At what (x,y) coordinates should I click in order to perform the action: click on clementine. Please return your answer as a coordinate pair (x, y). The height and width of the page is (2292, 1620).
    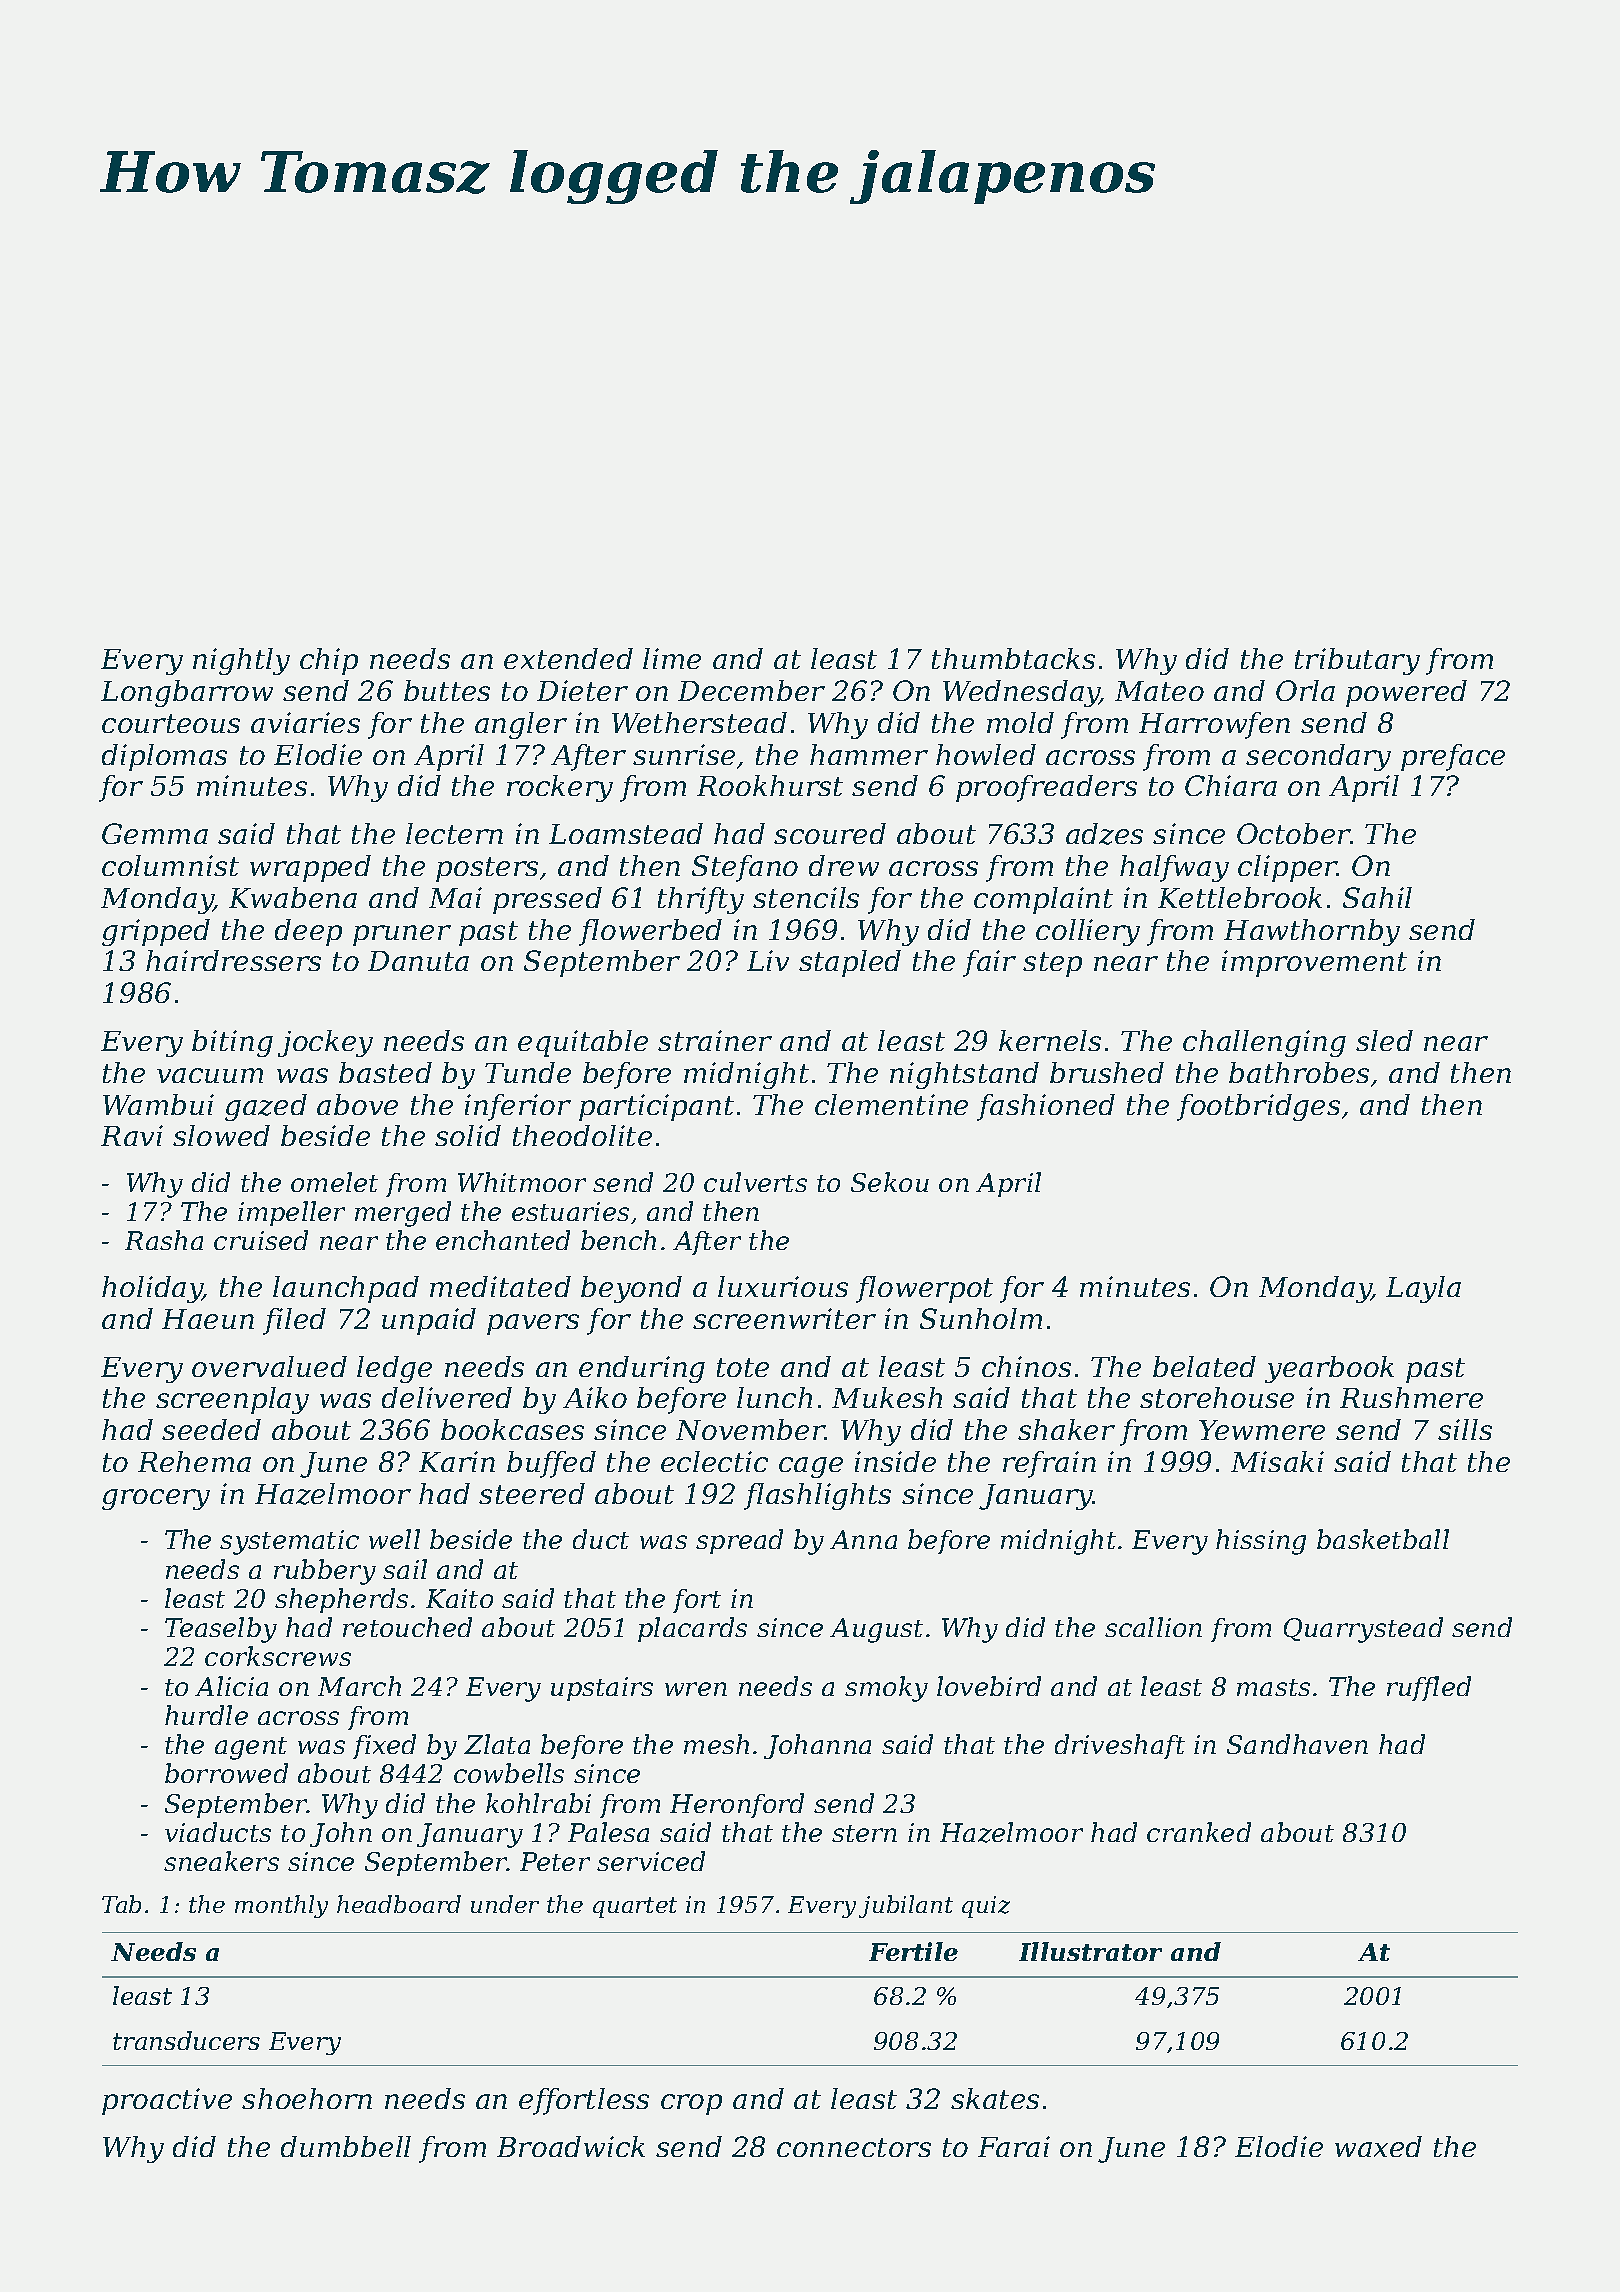
    Looking at the image, I should click on (891, 1104).
